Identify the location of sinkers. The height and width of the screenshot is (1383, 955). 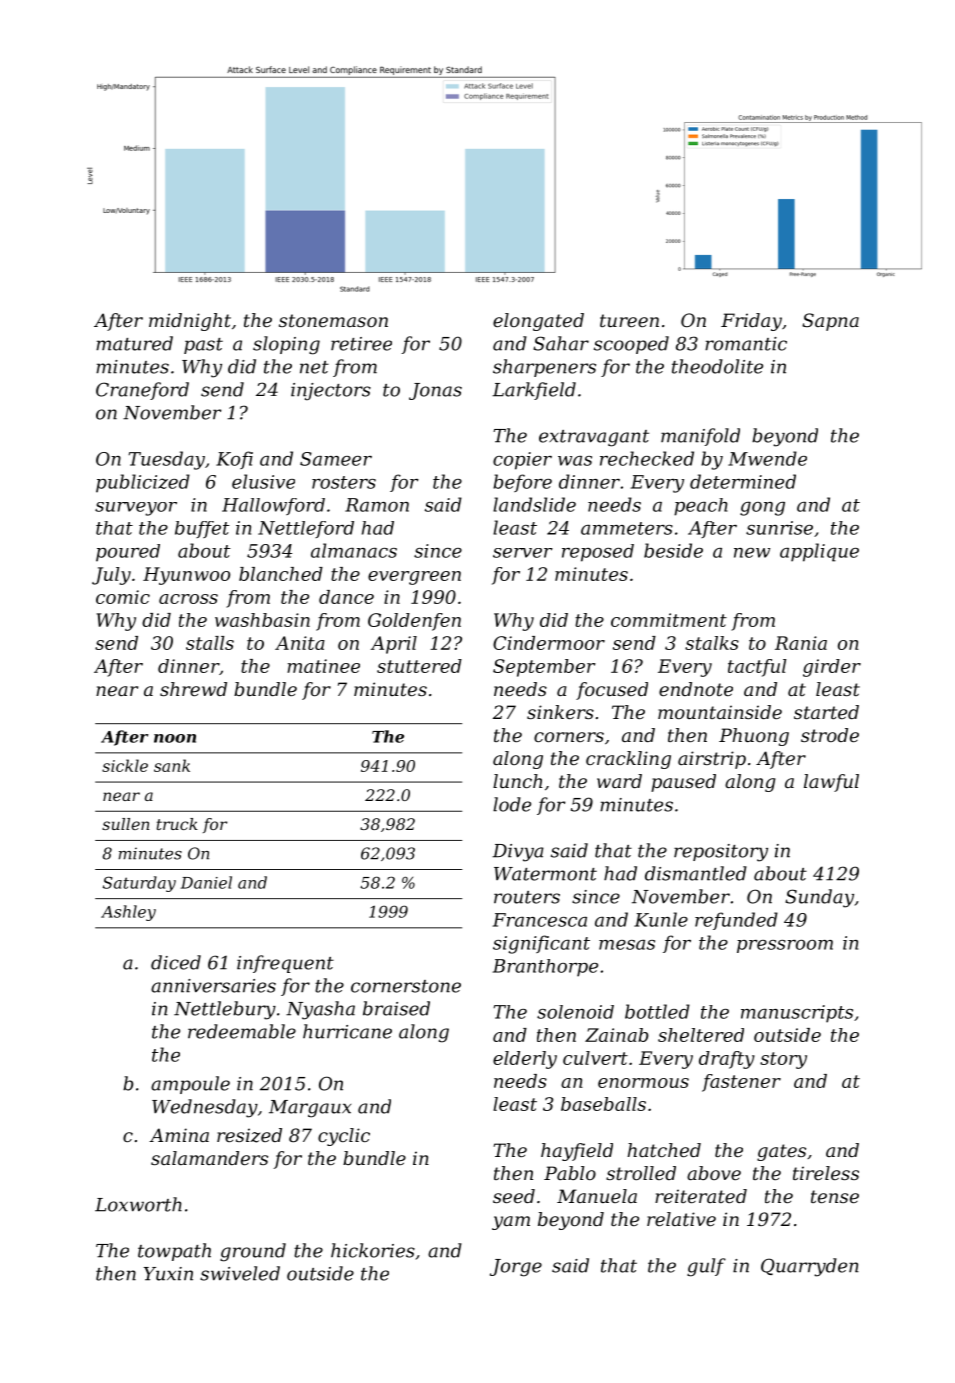
(560, 712).
